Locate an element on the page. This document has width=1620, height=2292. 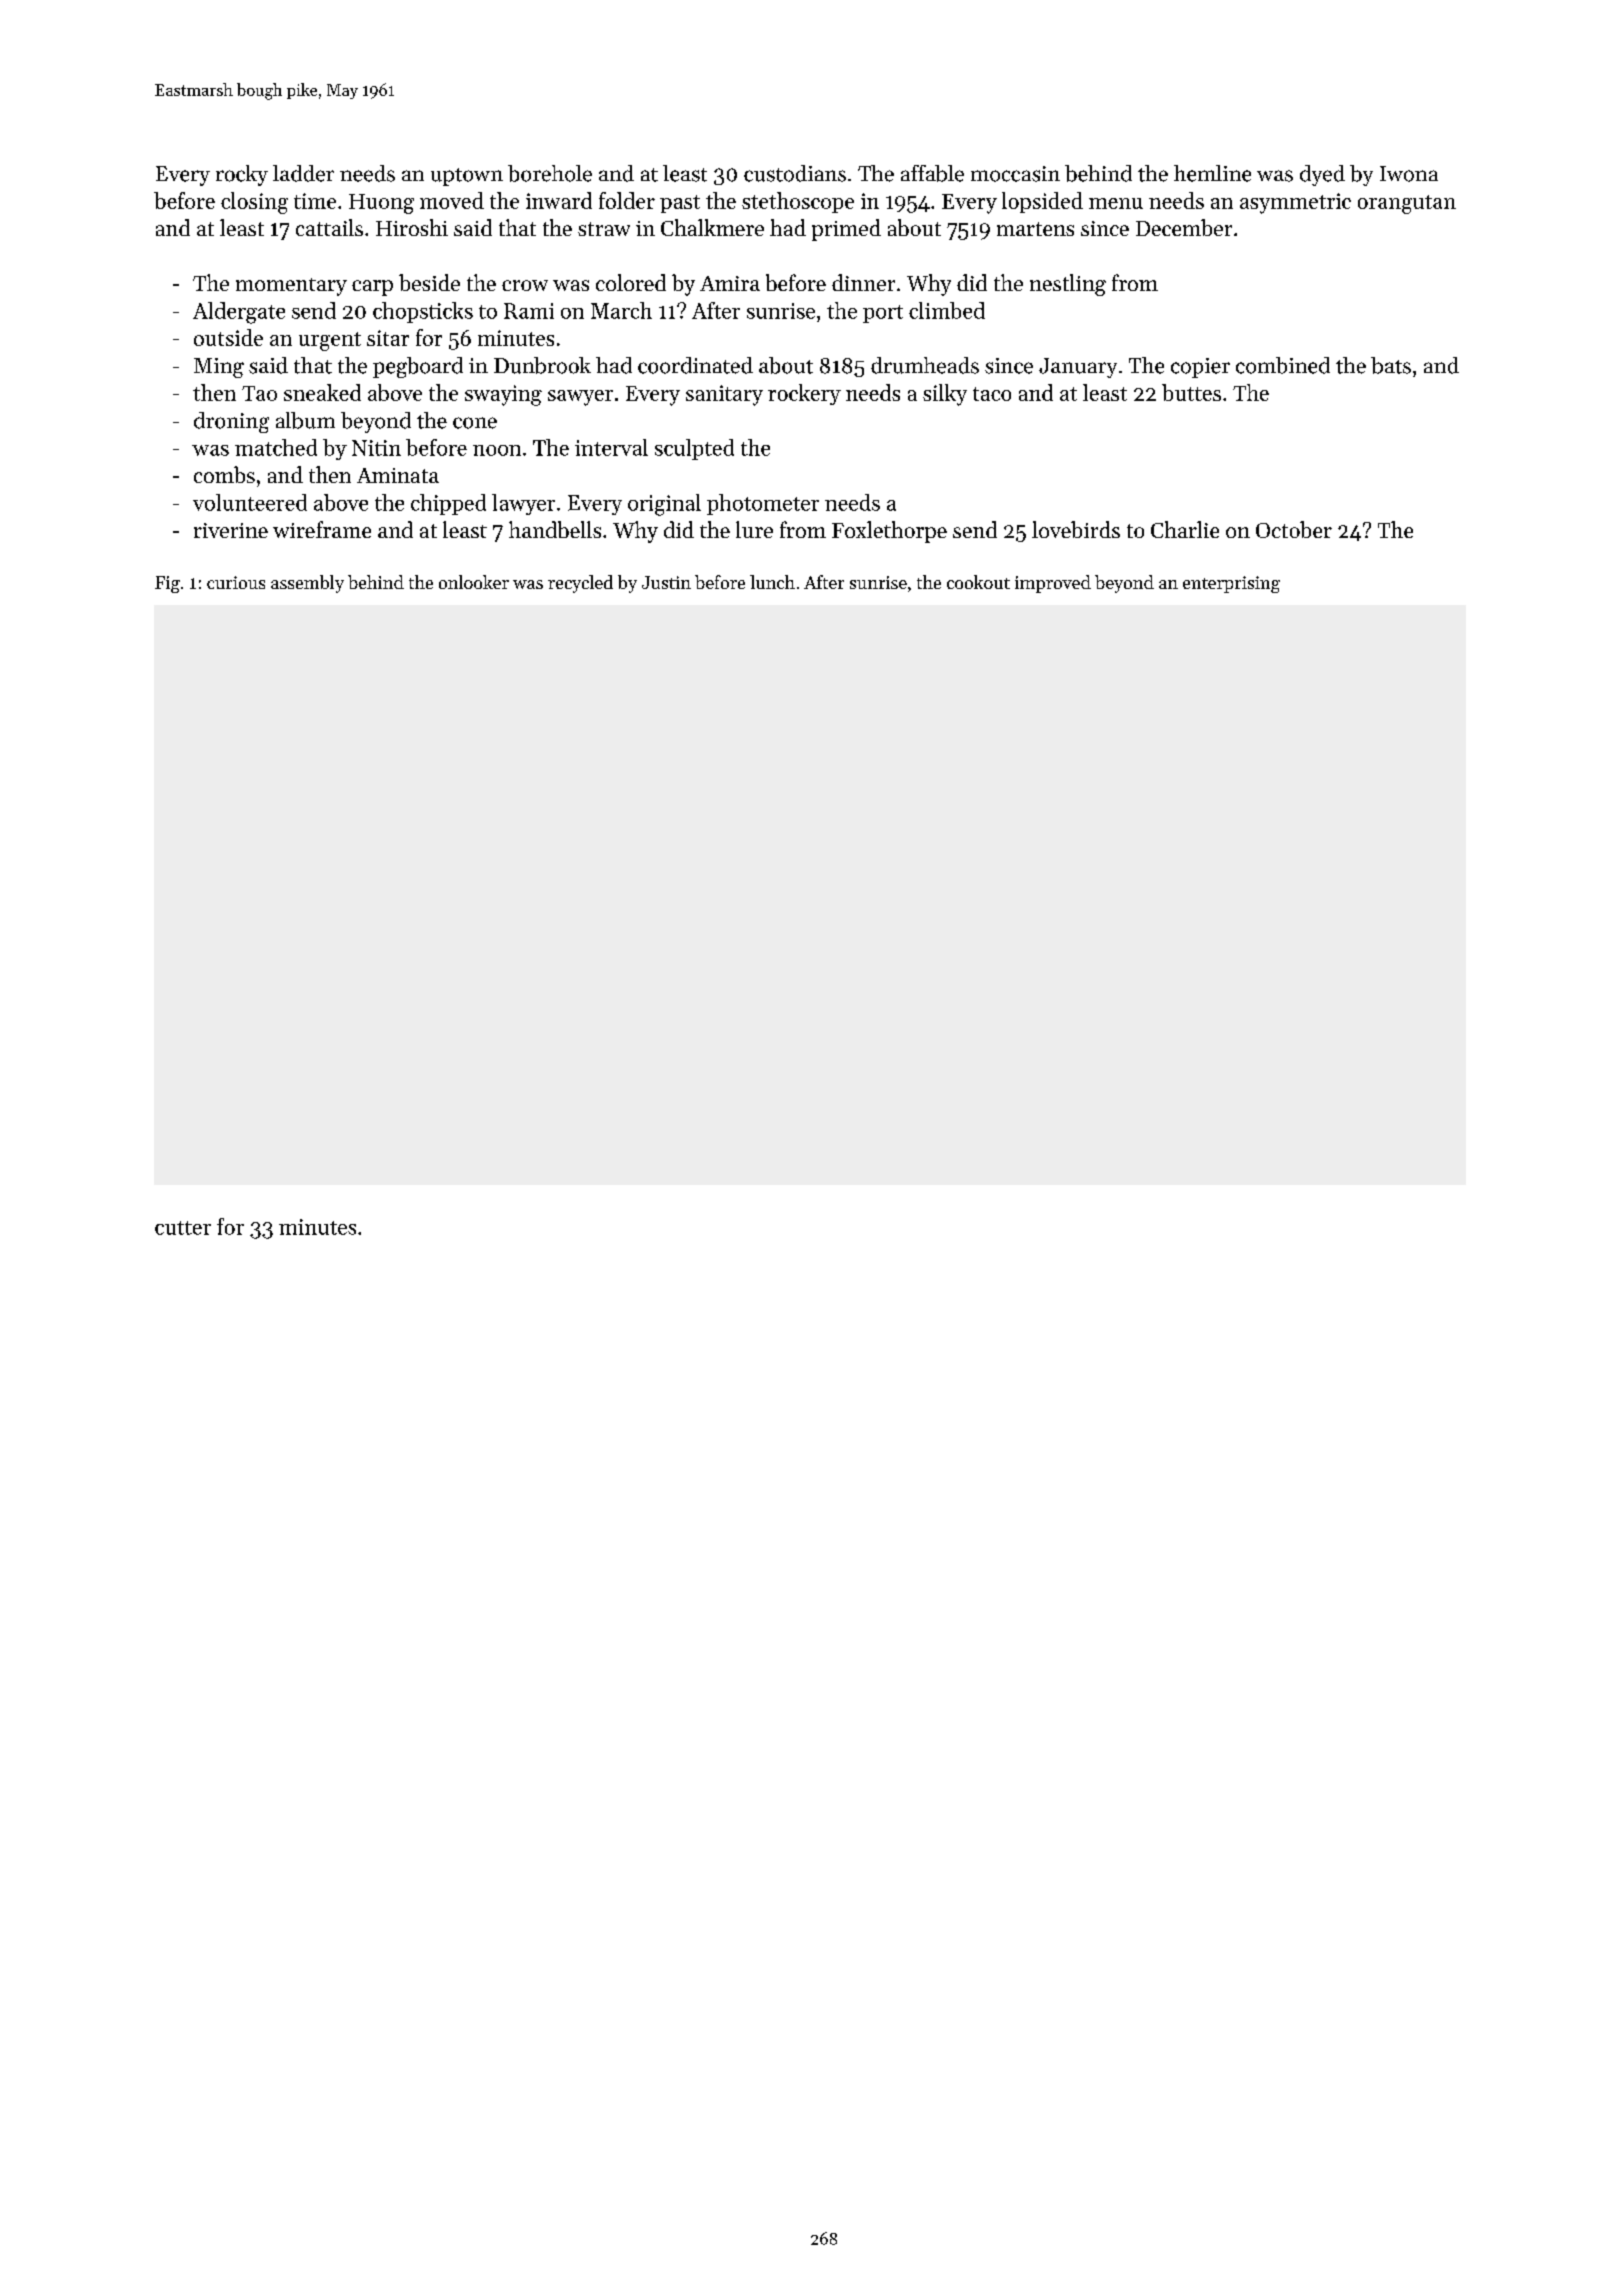
December is located at coordinates (1184, 227).
